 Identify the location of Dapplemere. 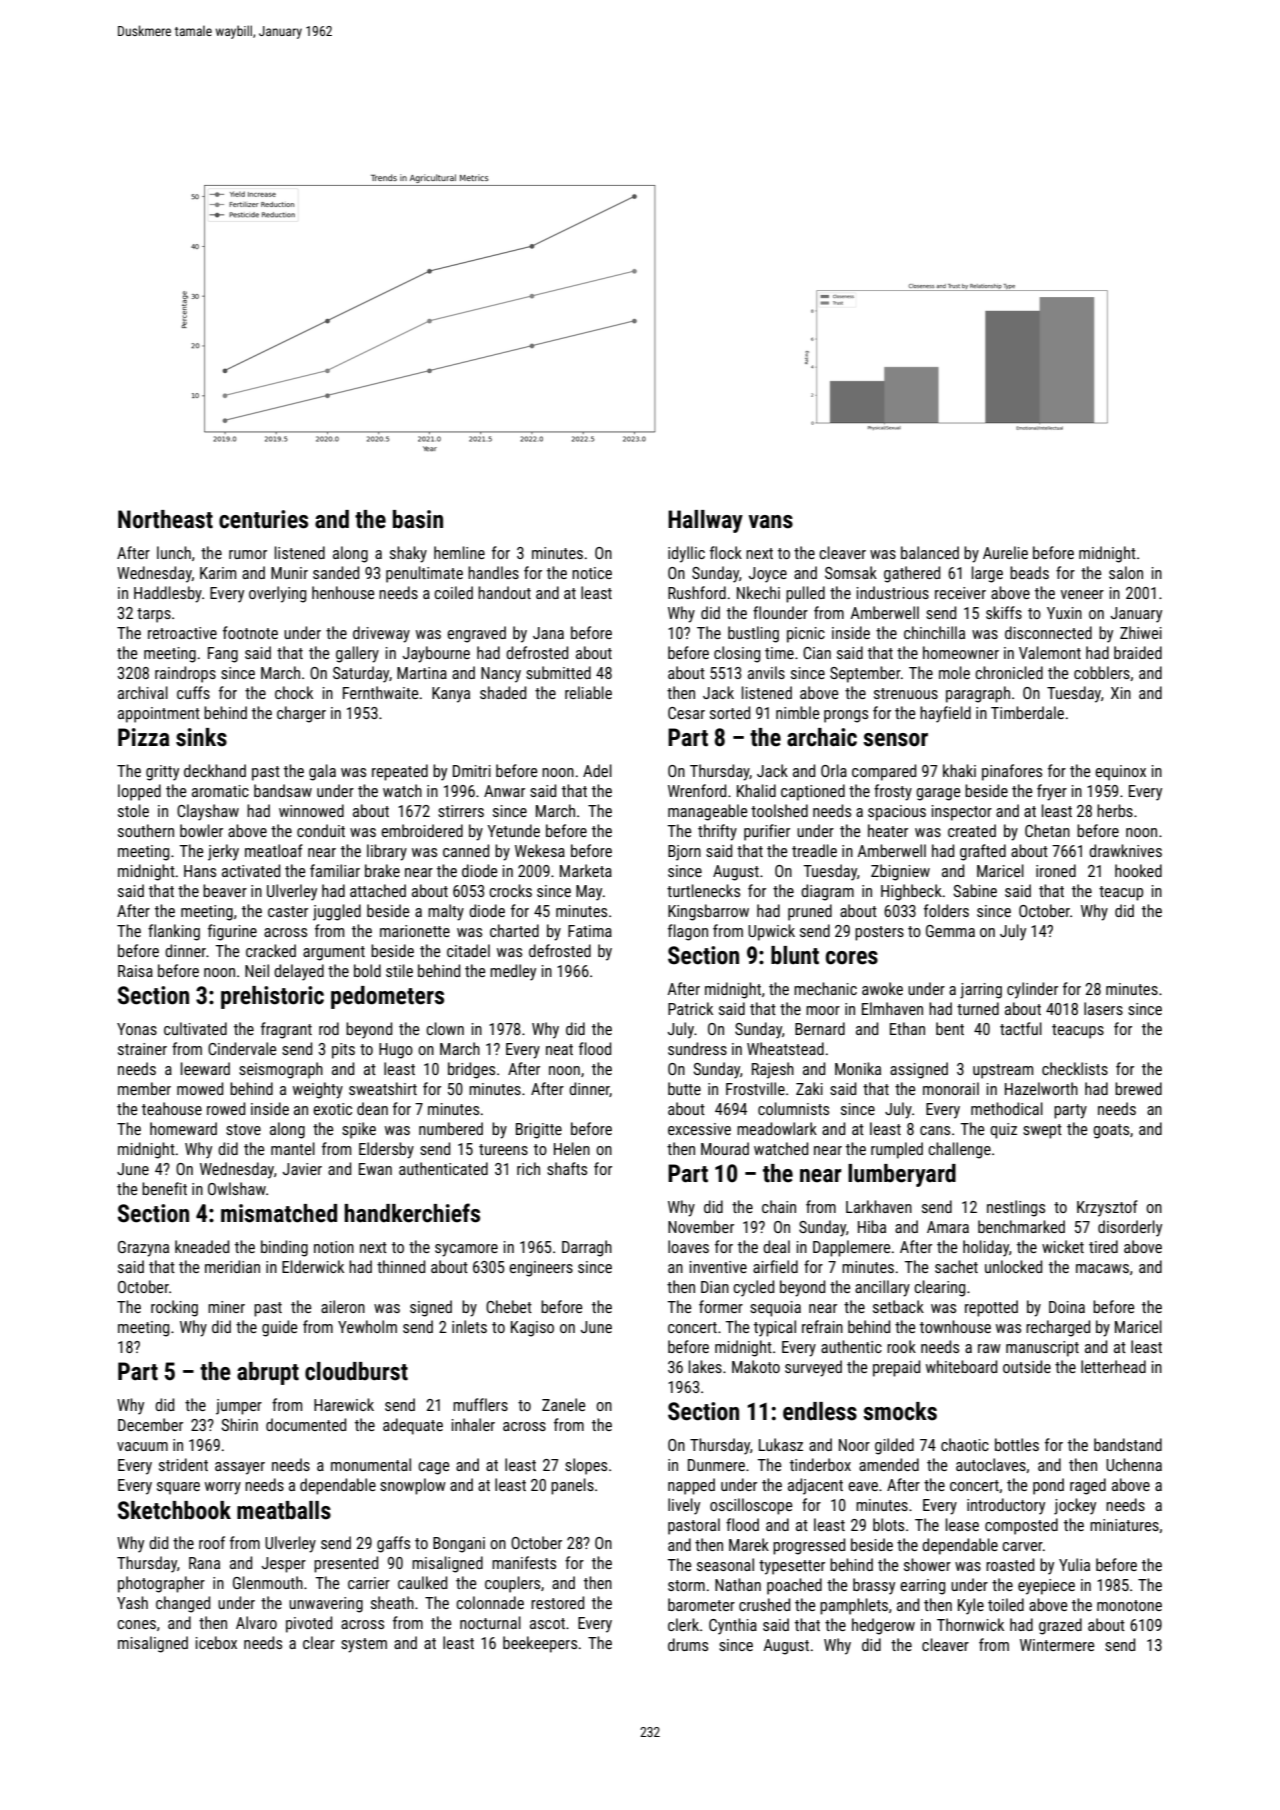
(851, 1248).
